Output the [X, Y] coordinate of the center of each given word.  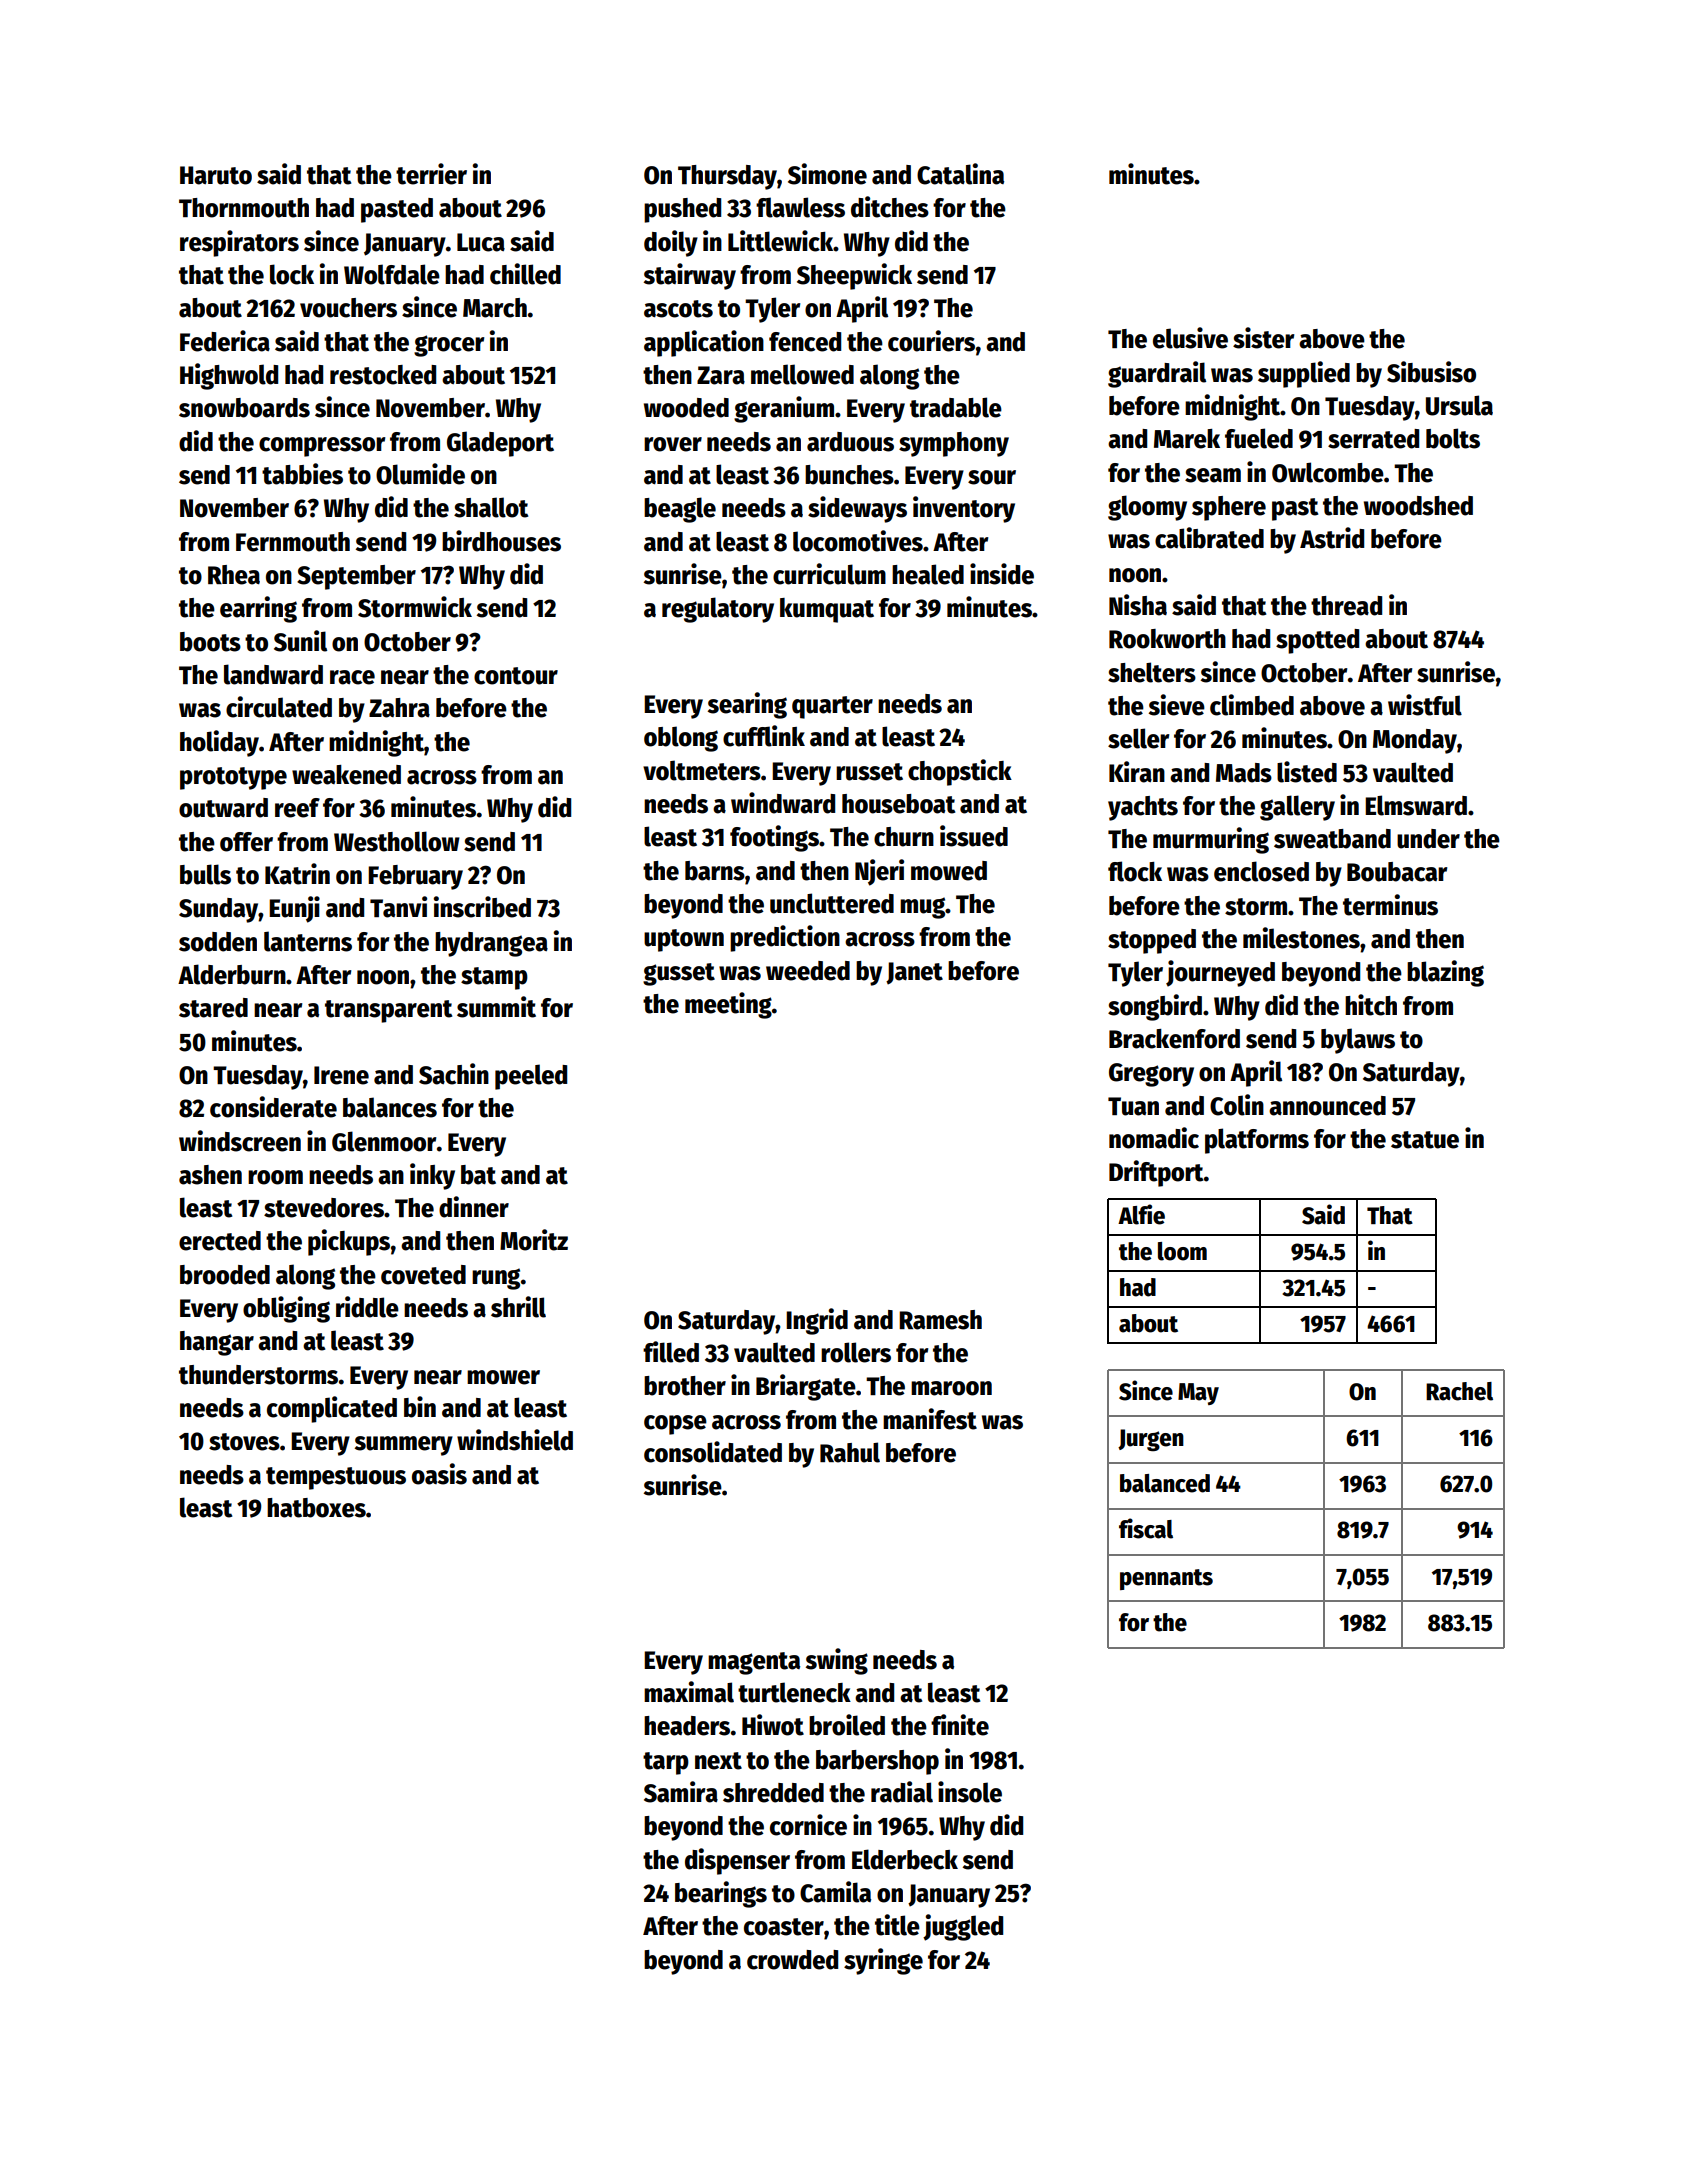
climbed [1252, 705]
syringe [883, 1961]
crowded [792, 1960]
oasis [439, 1474]
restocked [383, 375]
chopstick [960, 772]
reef [297, 808]
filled [671, 1352]
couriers [931, 341]
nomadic [1154, 1138]
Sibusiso [1431, 372]
